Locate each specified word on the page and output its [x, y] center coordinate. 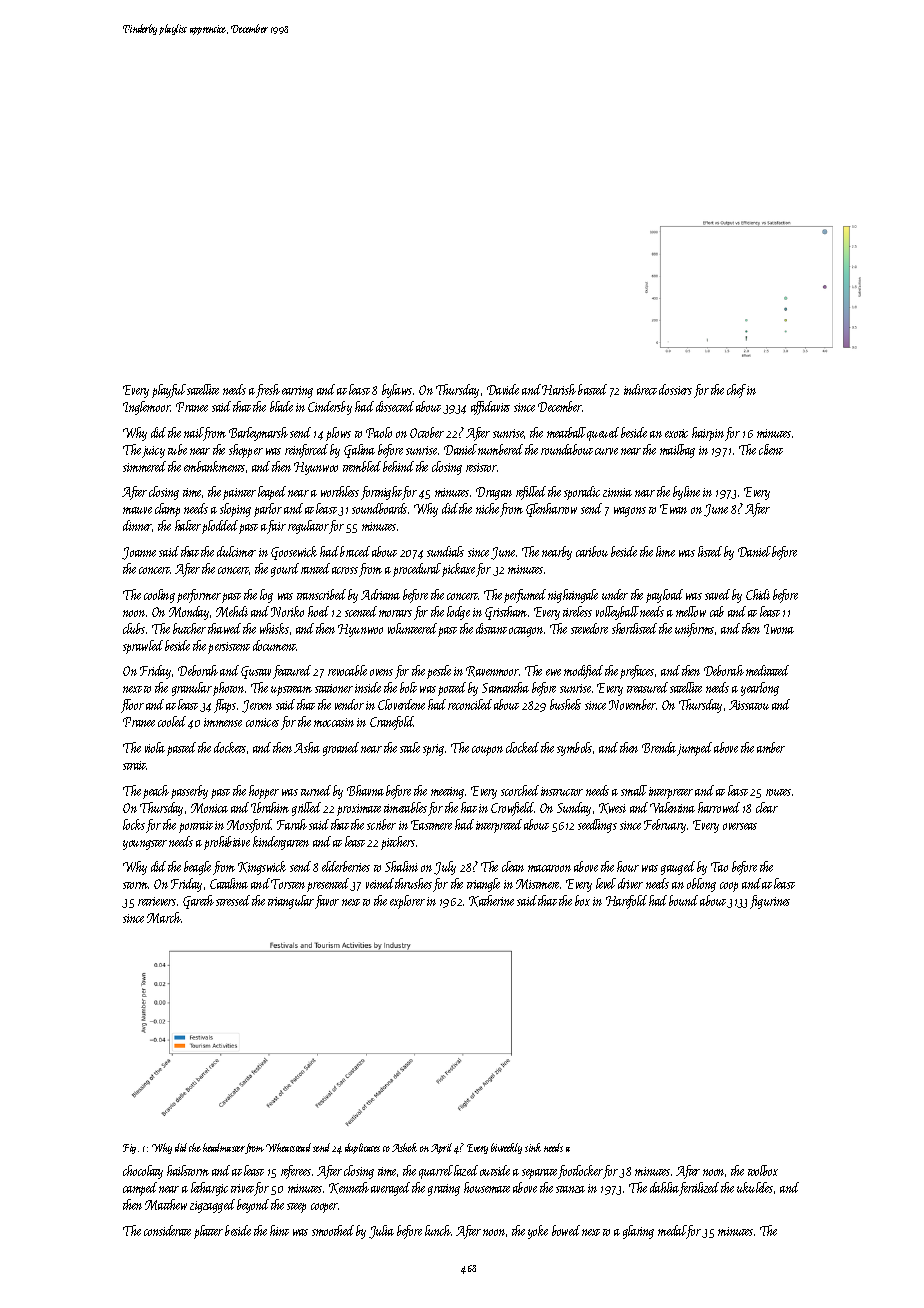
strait [135, 765]
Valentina [672, 807]
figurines [770, 902]
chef [736, 391]
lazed [466, 1170]
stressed [233, 900]
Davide [503, 389]
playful [169, 391]
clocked [522, 747]
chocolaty [143, 1172]
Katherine [491, 901]
